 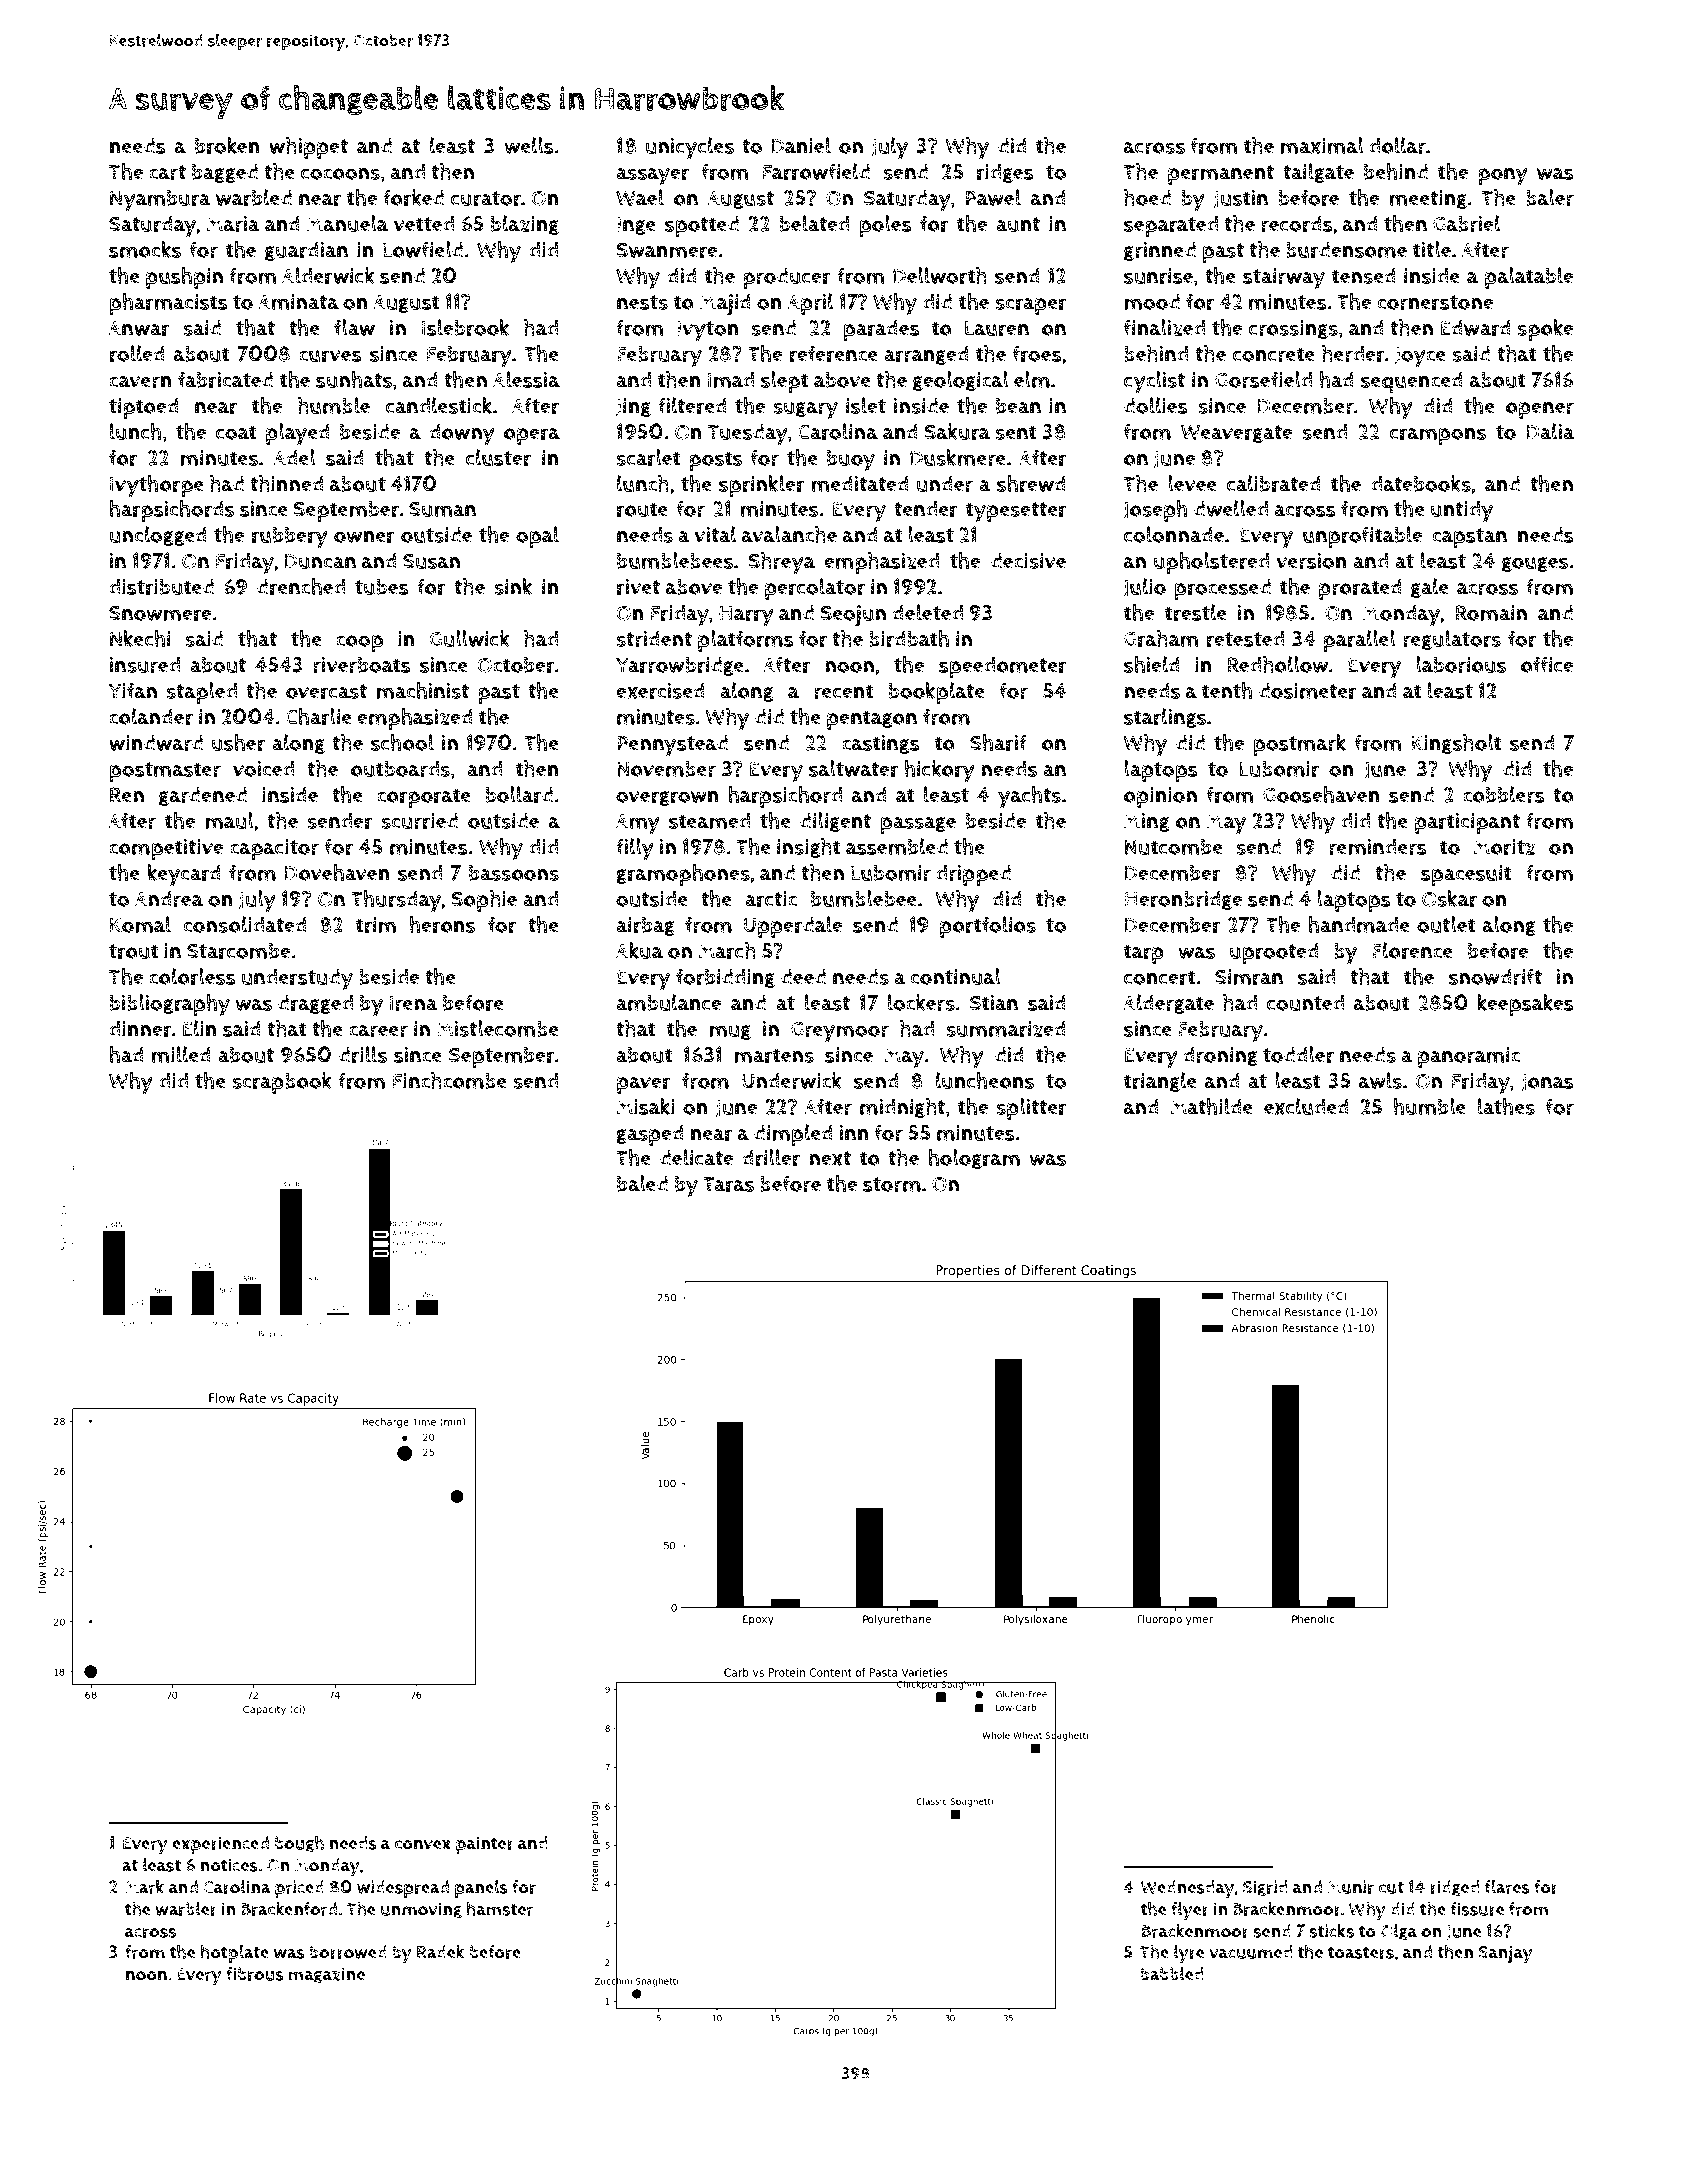 What do you see at coordinates (1506, 1106) in the page?
I see `lathes` at bounding box center [1506, 1106].
